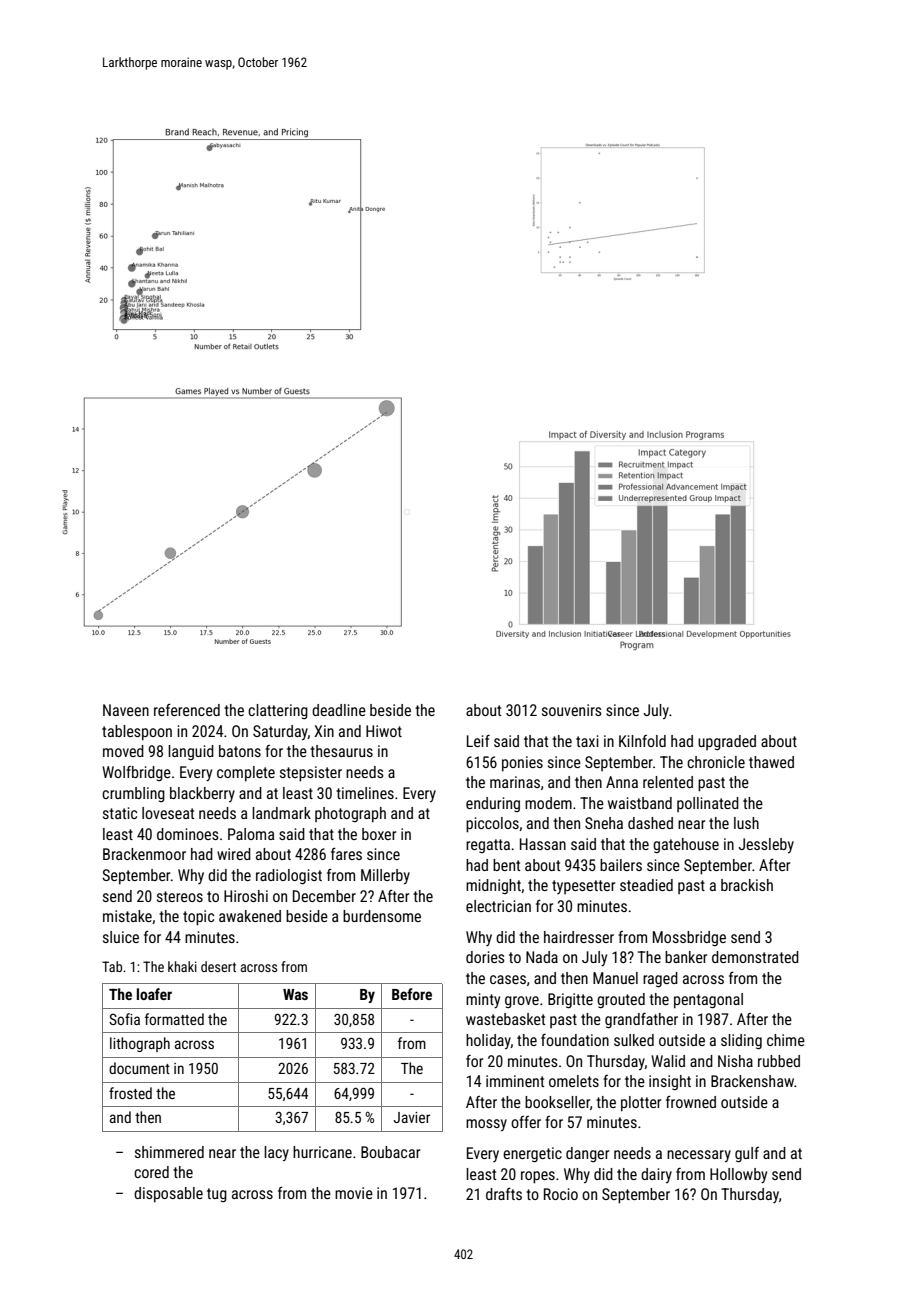 The height and width of the image is (1316, 908). I want to click on document, so click(139, 1068).
